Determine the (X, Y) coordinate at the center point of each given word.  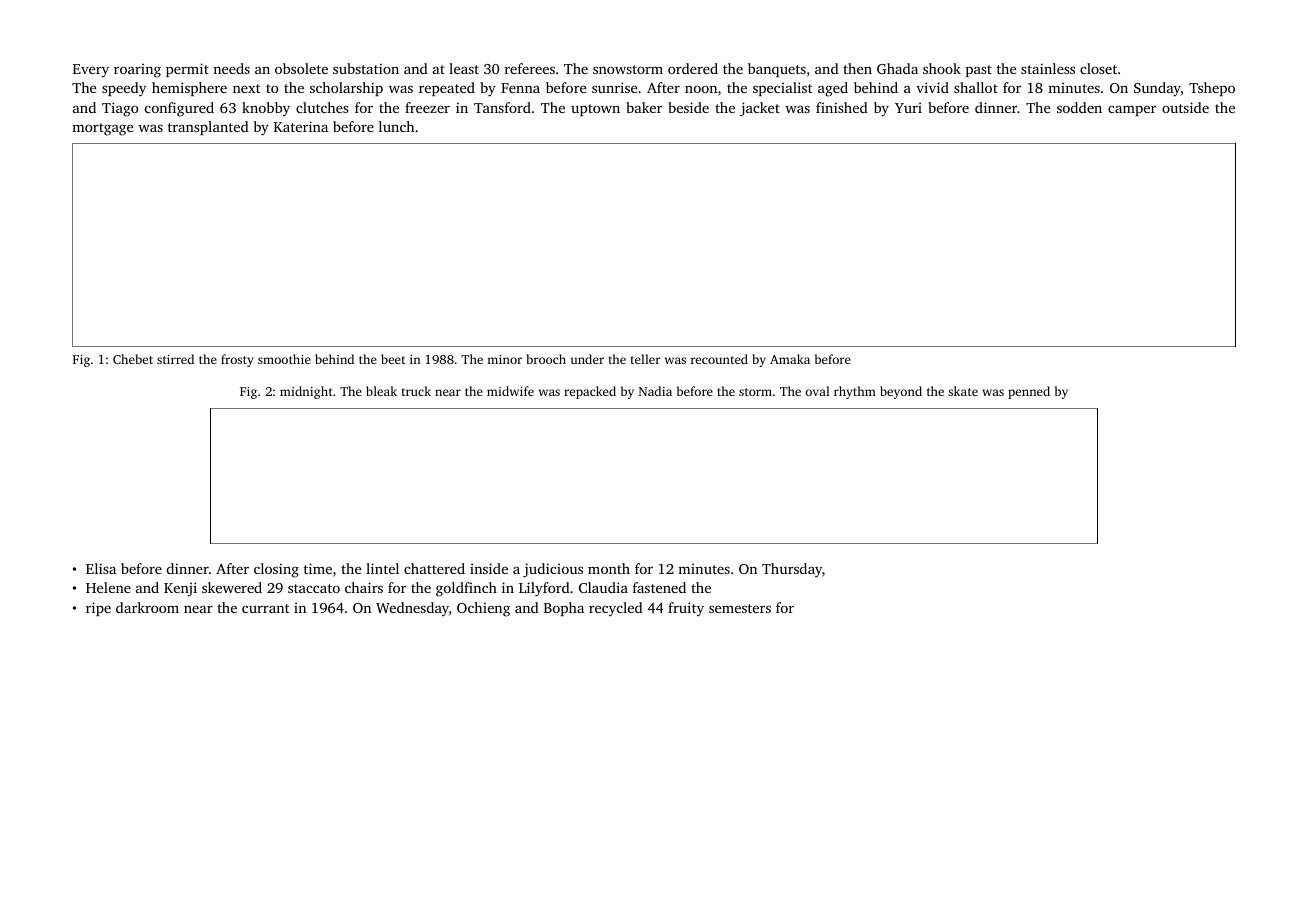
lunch (396, 126)
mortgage (102, 129)
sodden (1079, 107)
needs (231, 68)
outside (1185, 107)
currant (265, 608)
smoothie (284, 359)
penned (1029, 392)
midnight (306, 392)
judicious (553, 570)
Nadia (655, 391)
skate (963, 391)
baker (644, 107)
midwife (510, 391)
